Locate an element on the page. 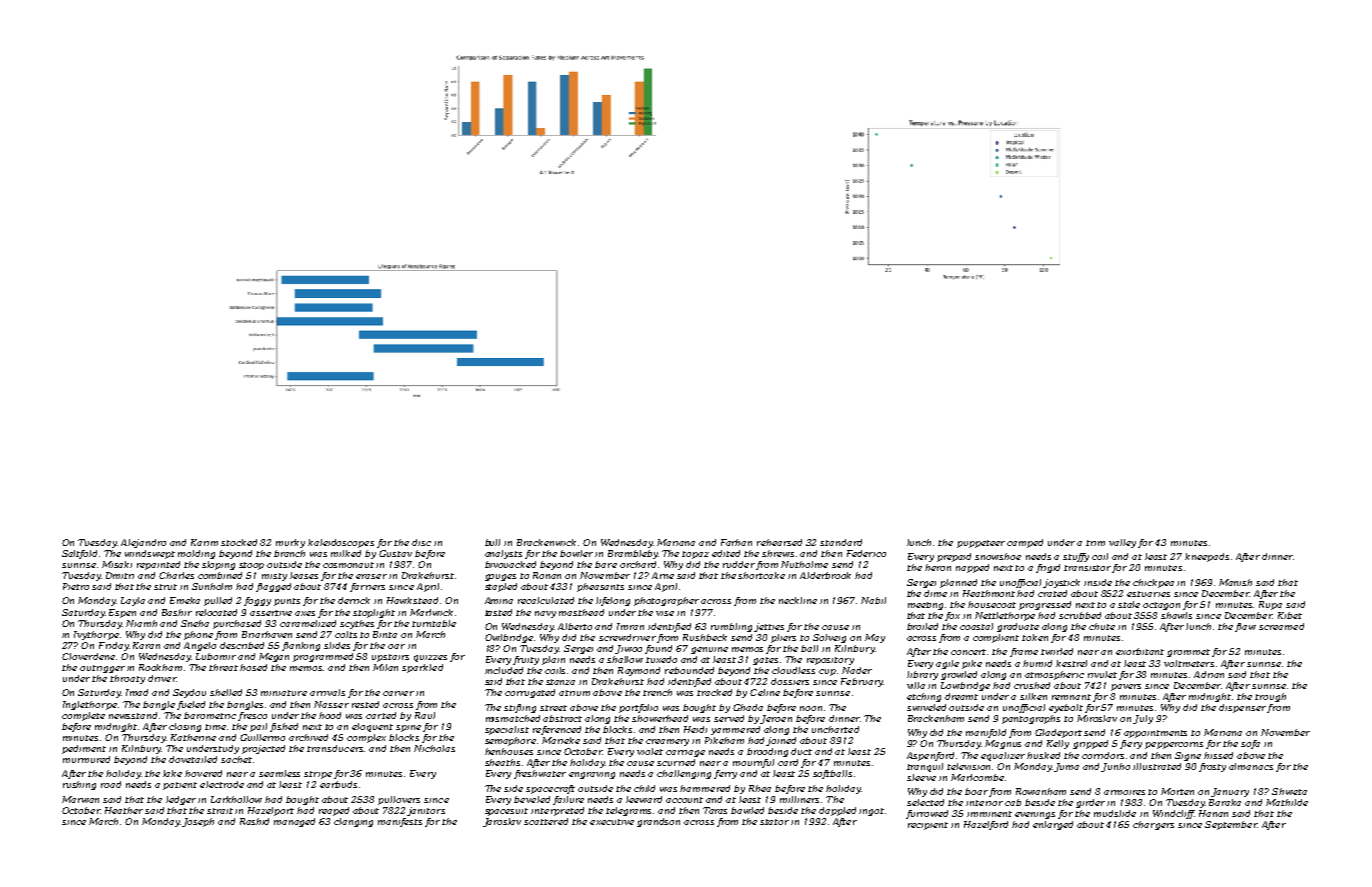 The height and width of the image is (887, 1372). rehearsed is located at coordinates (779, 542).
